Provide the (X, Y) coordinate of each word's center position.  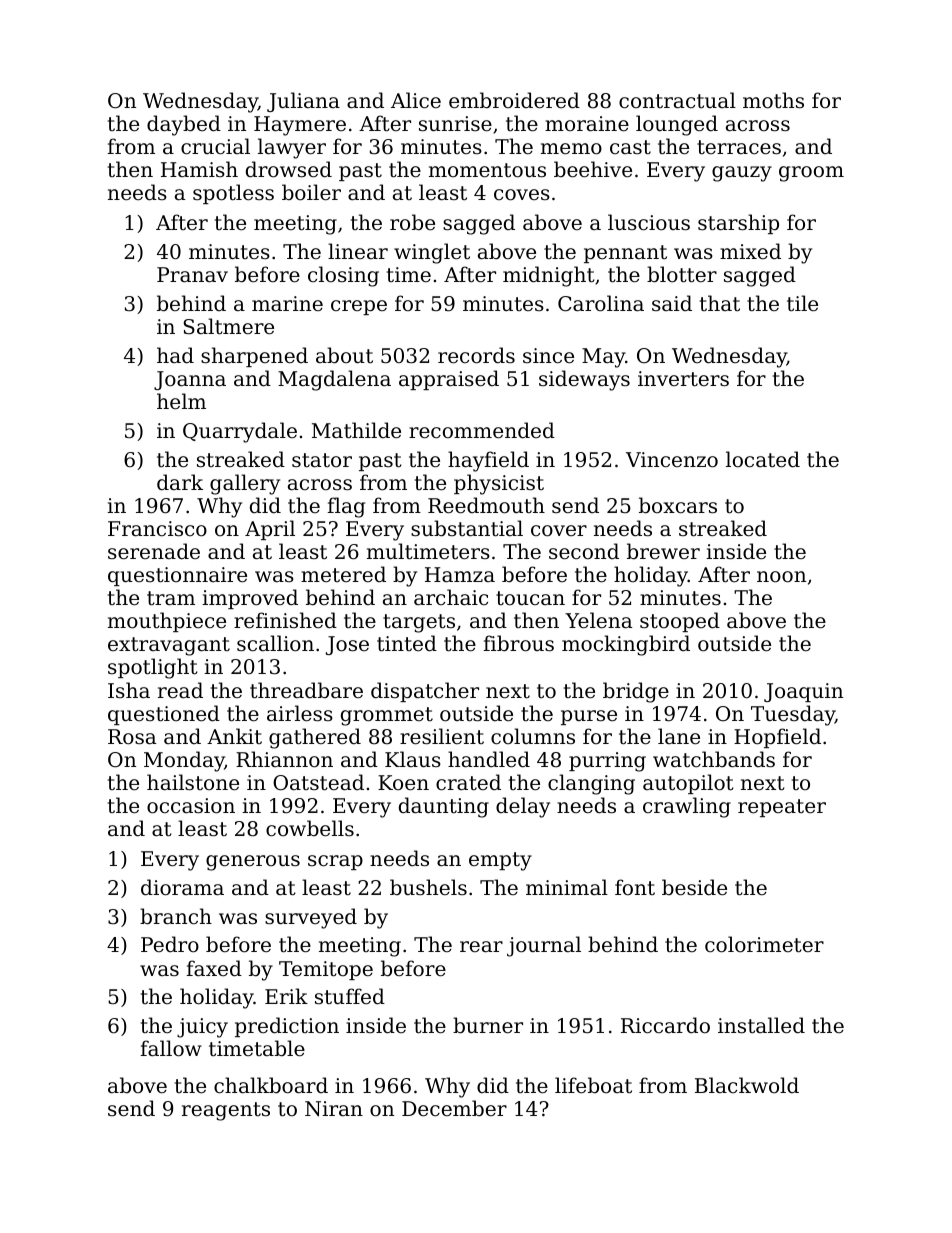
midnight (549, 276)
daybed (184, 125)
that (720, 303)
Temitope (326, 970)
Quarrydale (240, 432)
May (603, 358)
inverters (683, 379)
